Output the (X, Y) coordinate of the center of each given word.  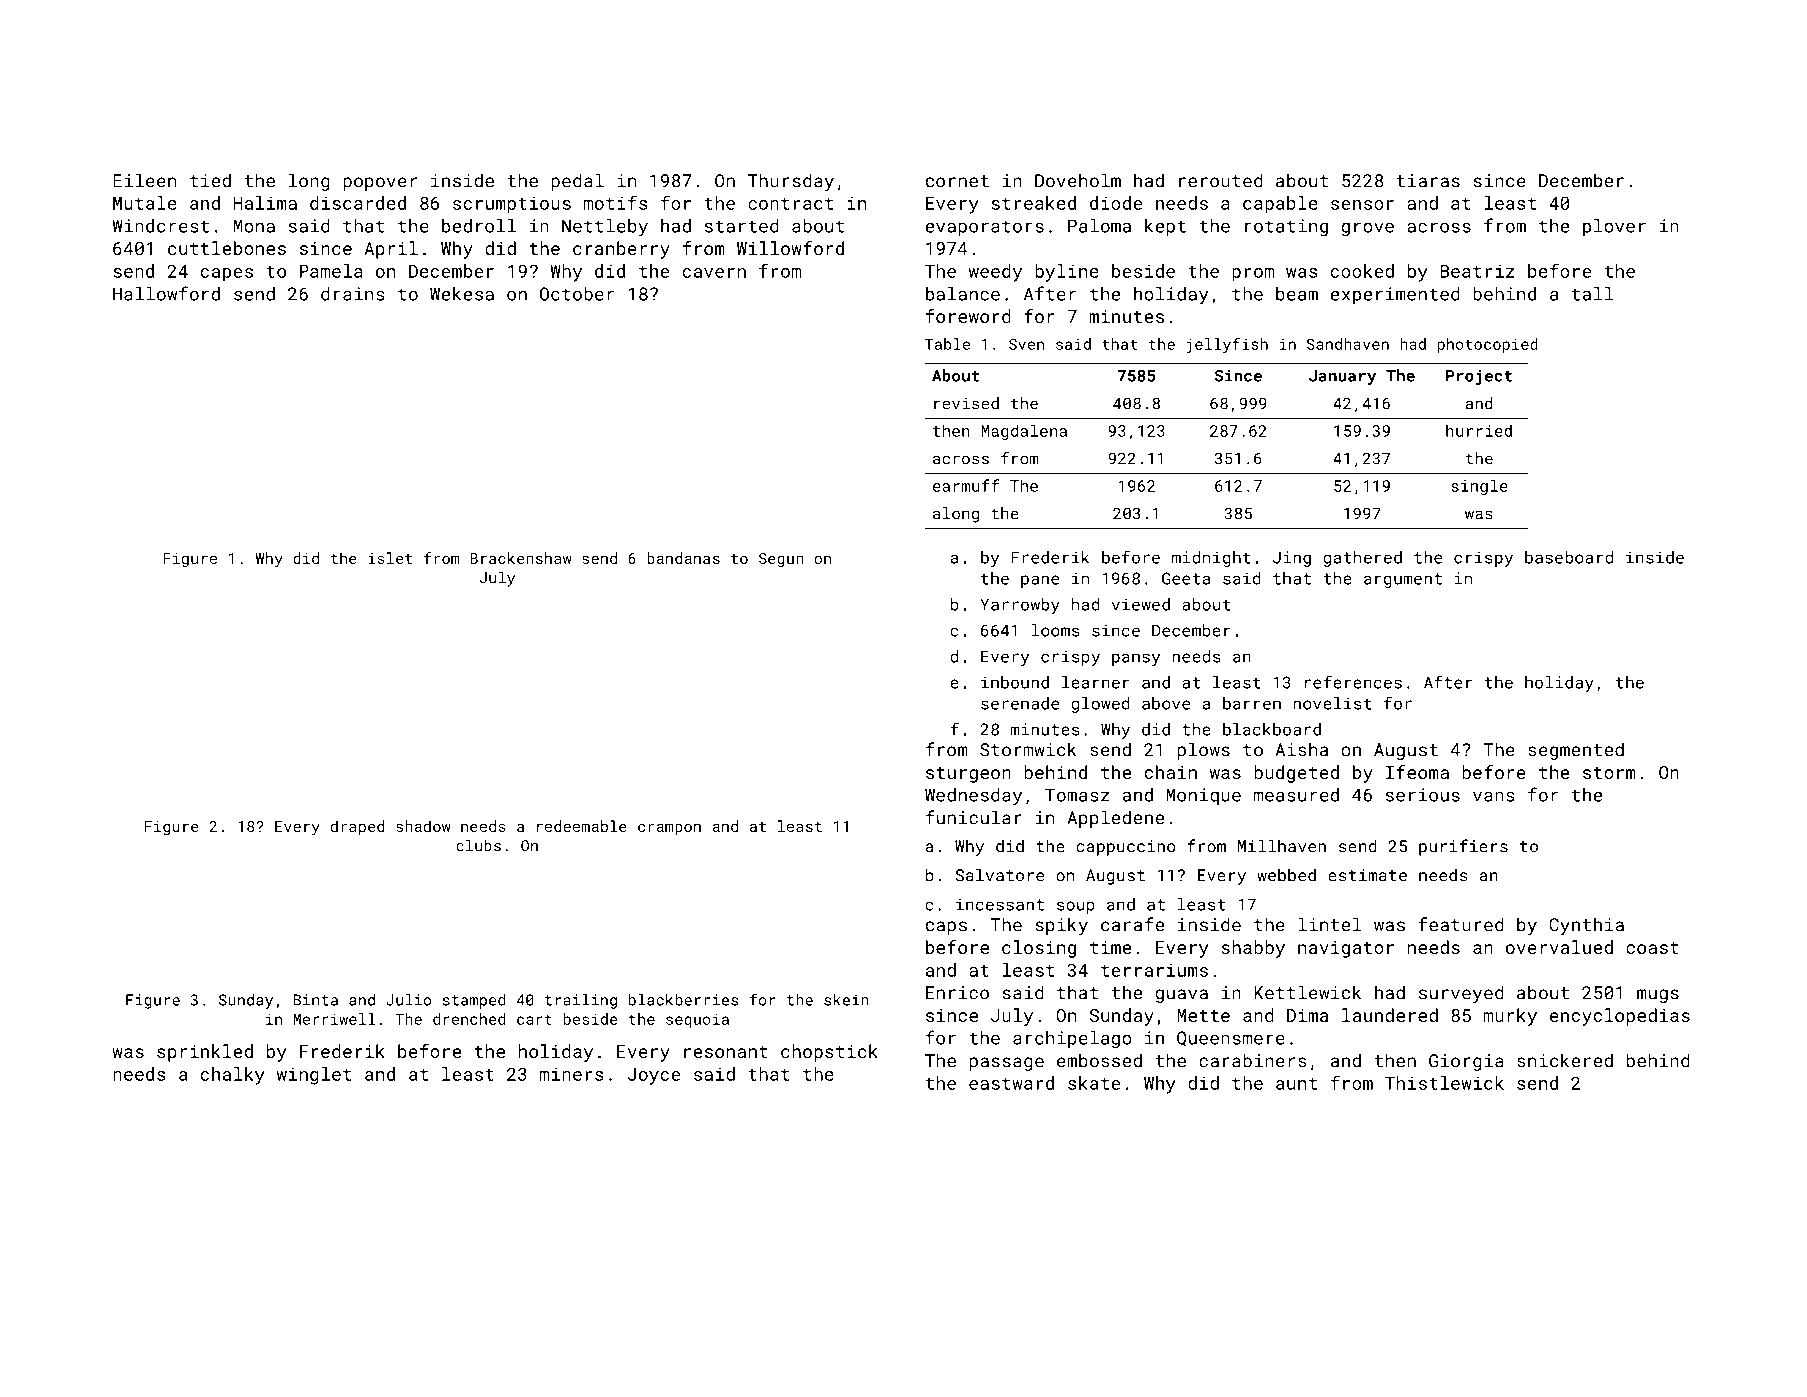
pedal (577, 182)
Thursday (791, 182)
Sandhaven (1348, 344)
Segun (781, 560)
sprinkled (205, 1053)
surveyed (1461, 994)
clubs (478, 845)
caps (946, 928)
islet (390, 558)
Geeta (1186, 578)
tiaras (1428, 181)
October (577, 294)
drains (353, 294)
